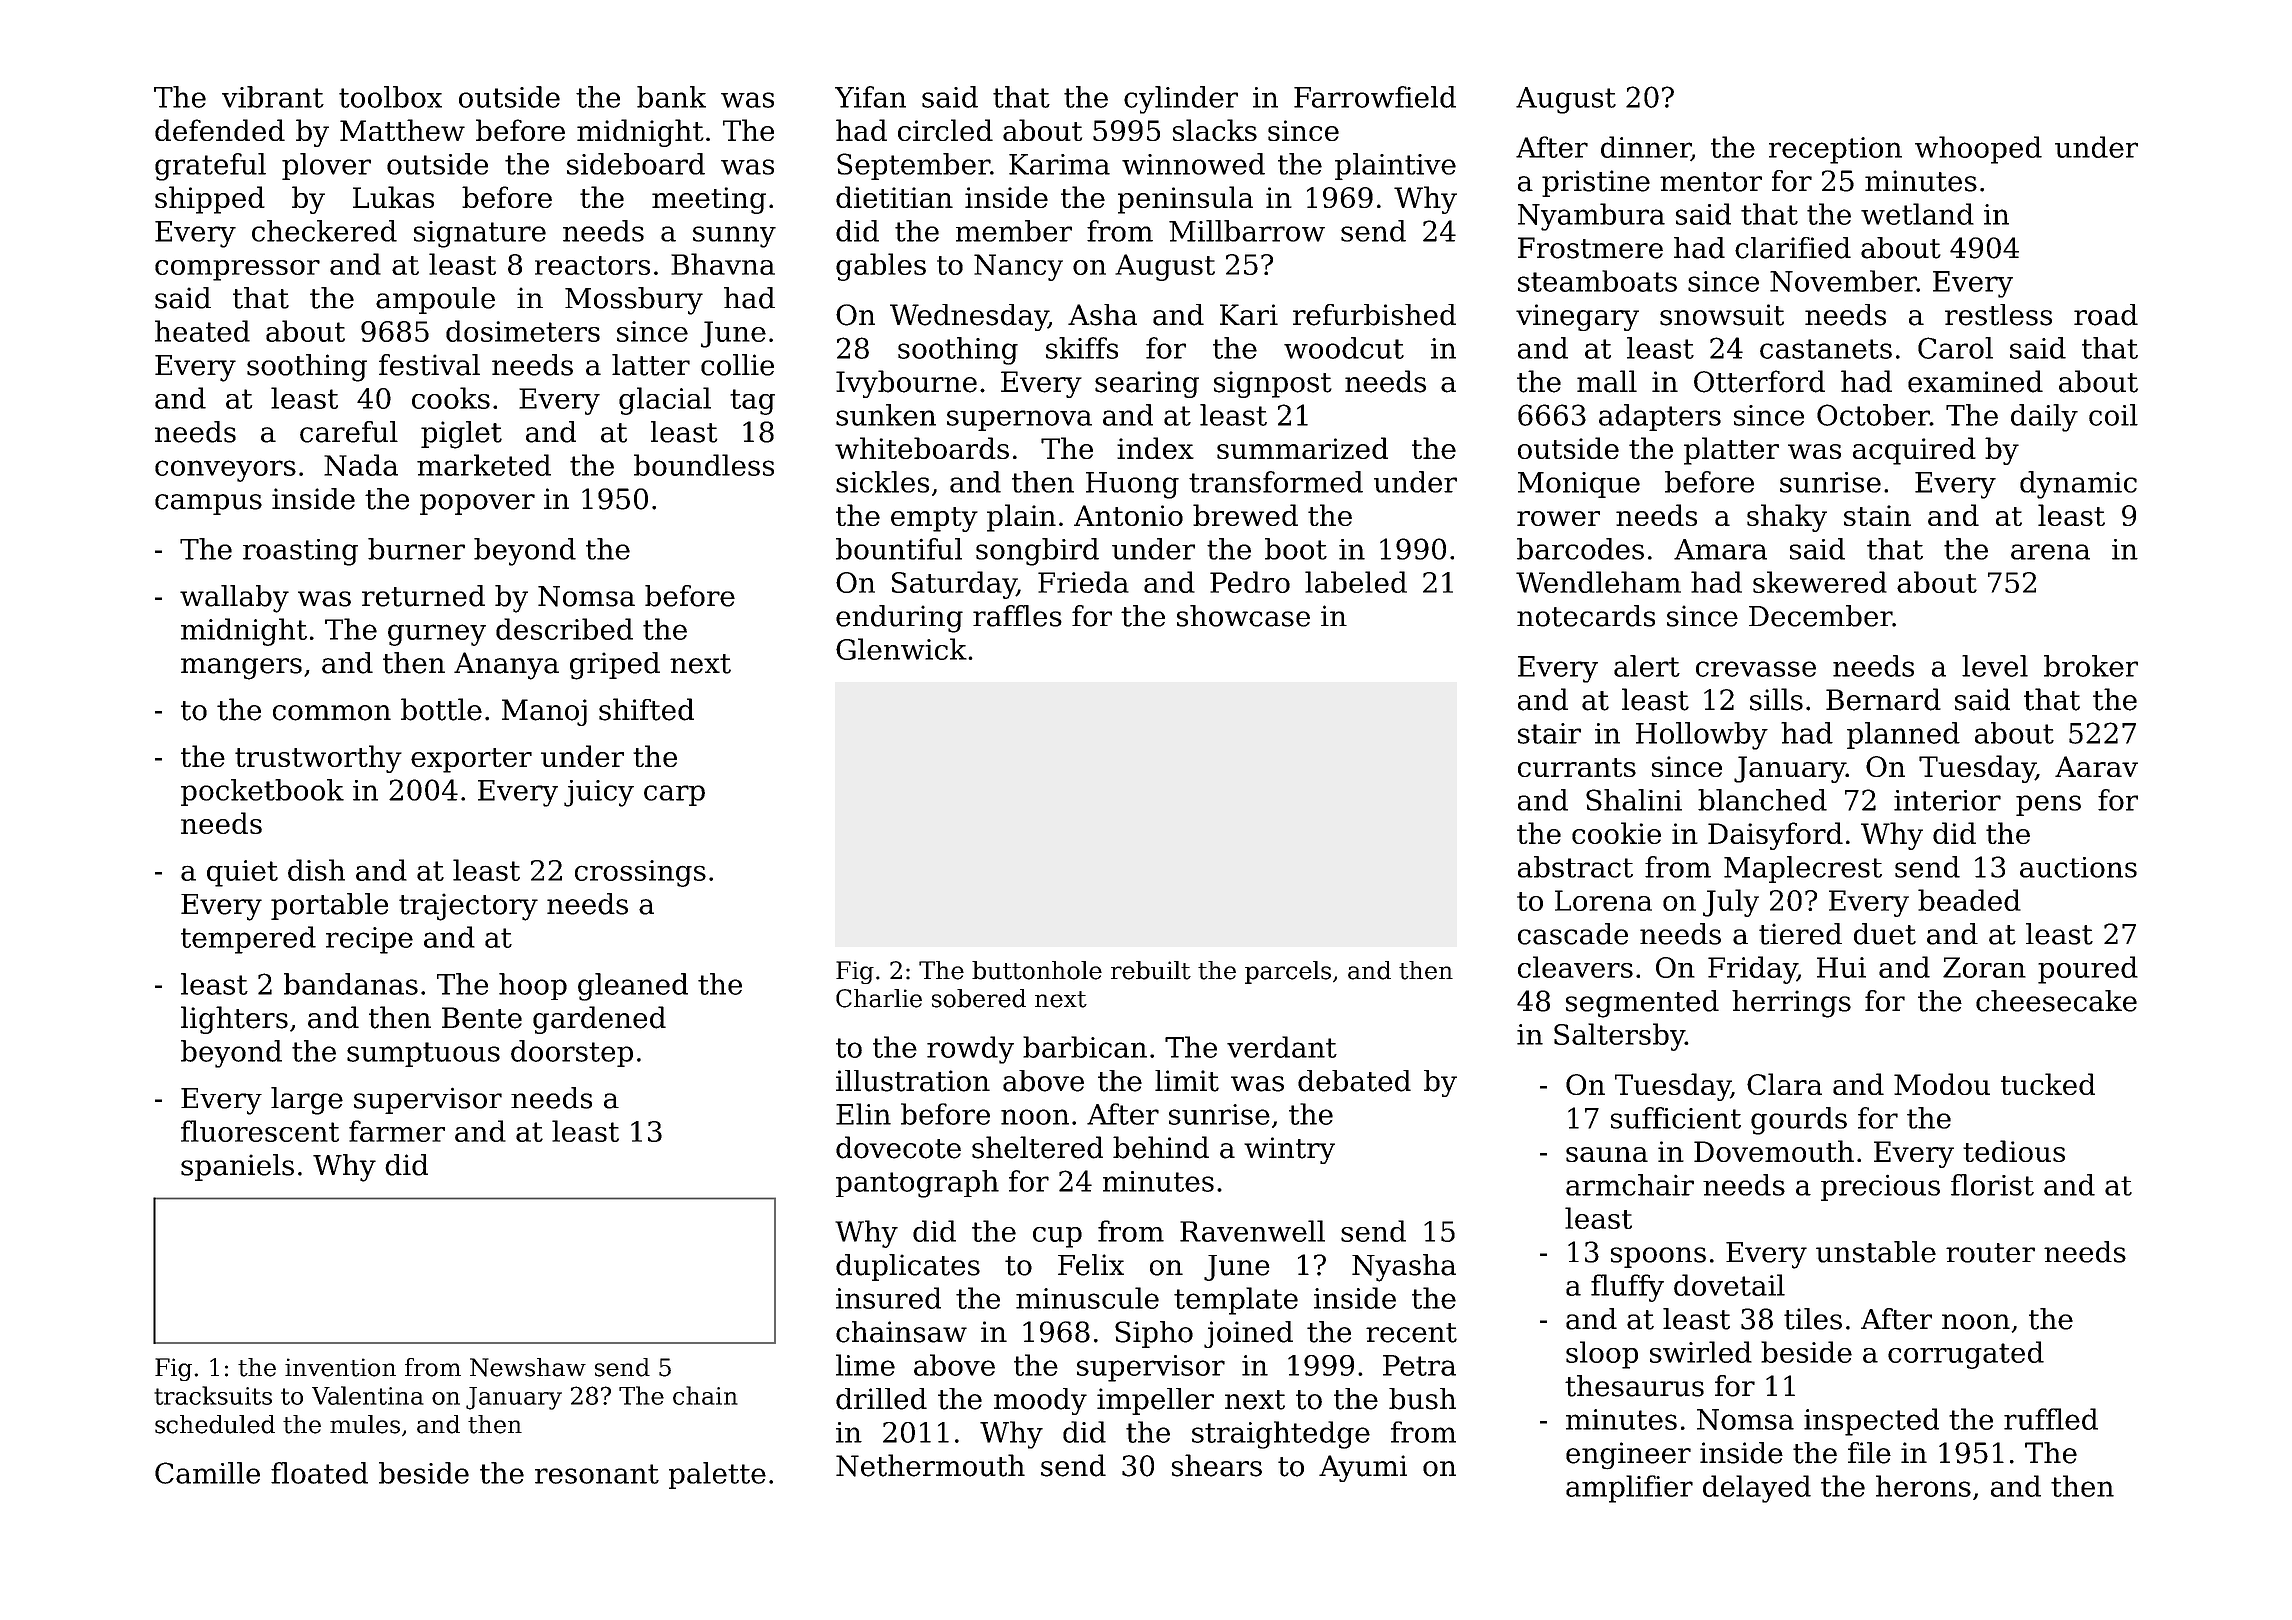 This screenshot has width=2292, height=1620. Describe the element at coordinates (207, 1473) in the screenshot. I see `Camille` at that location.
